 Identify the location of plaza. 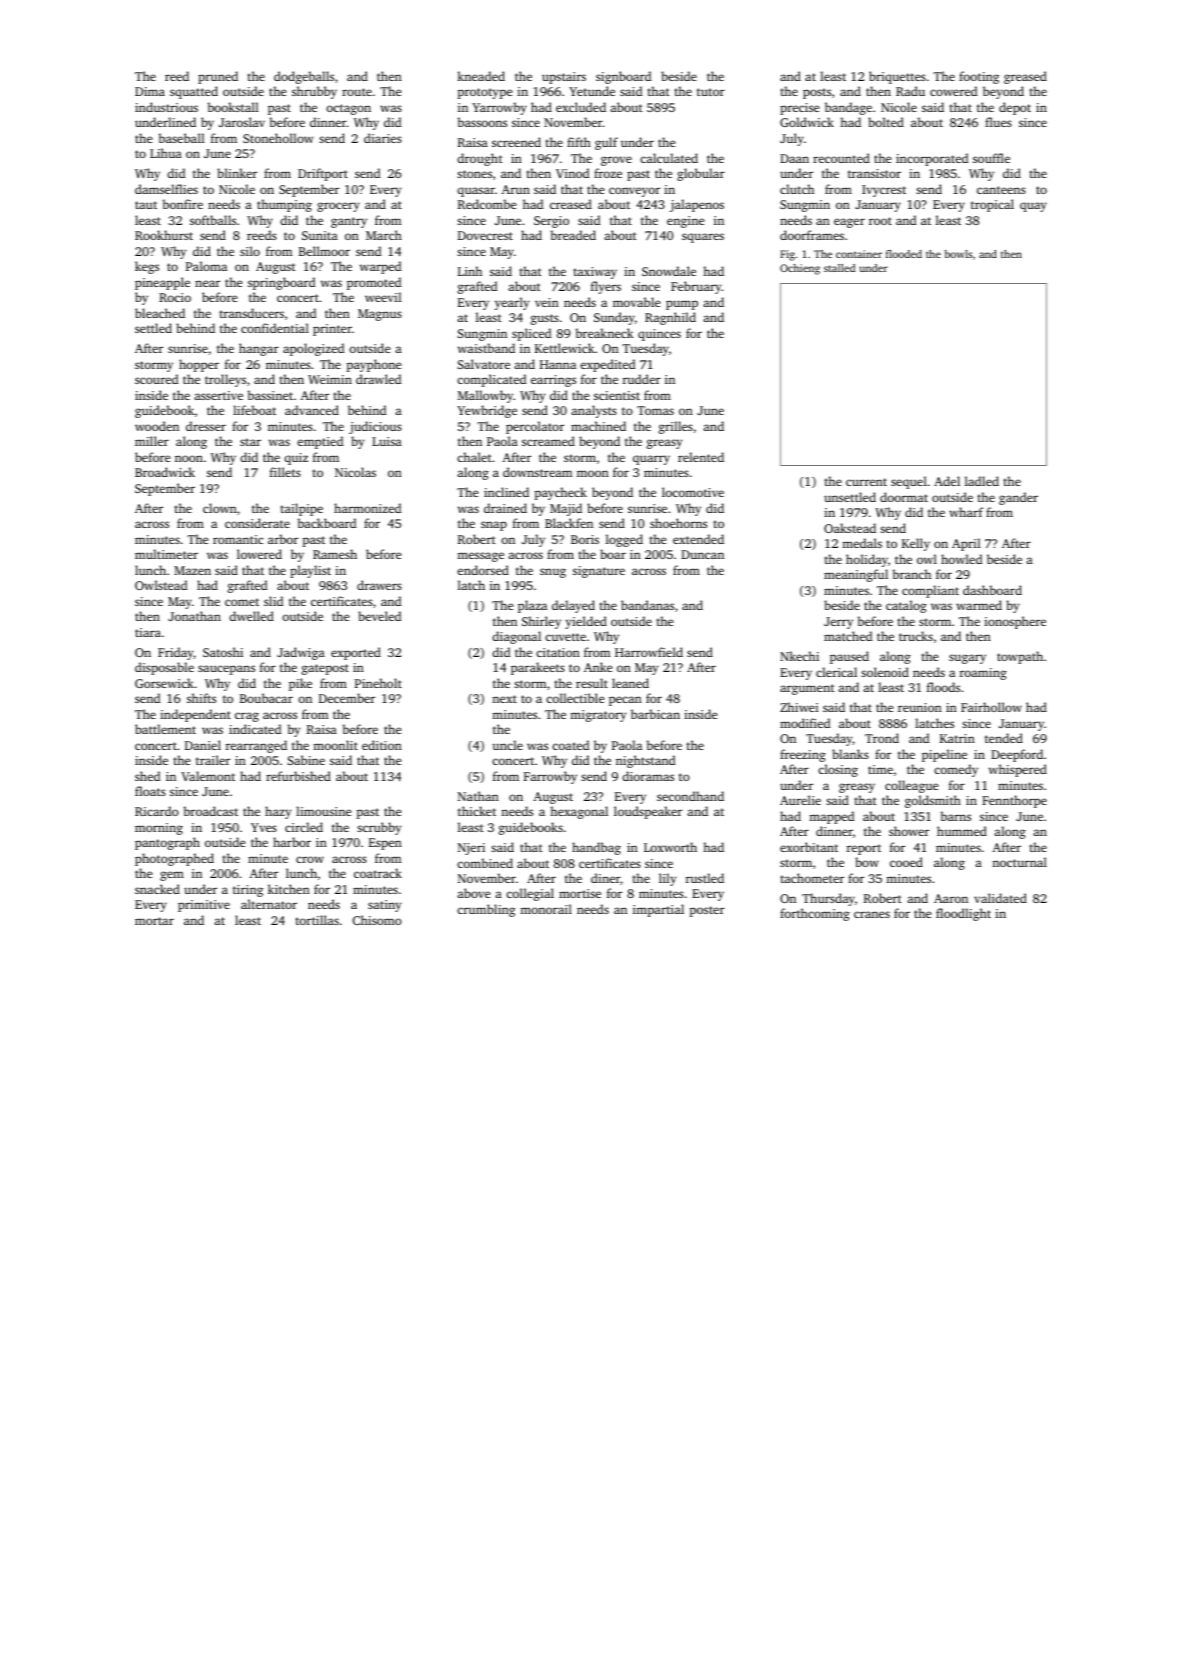
(532, 606).
